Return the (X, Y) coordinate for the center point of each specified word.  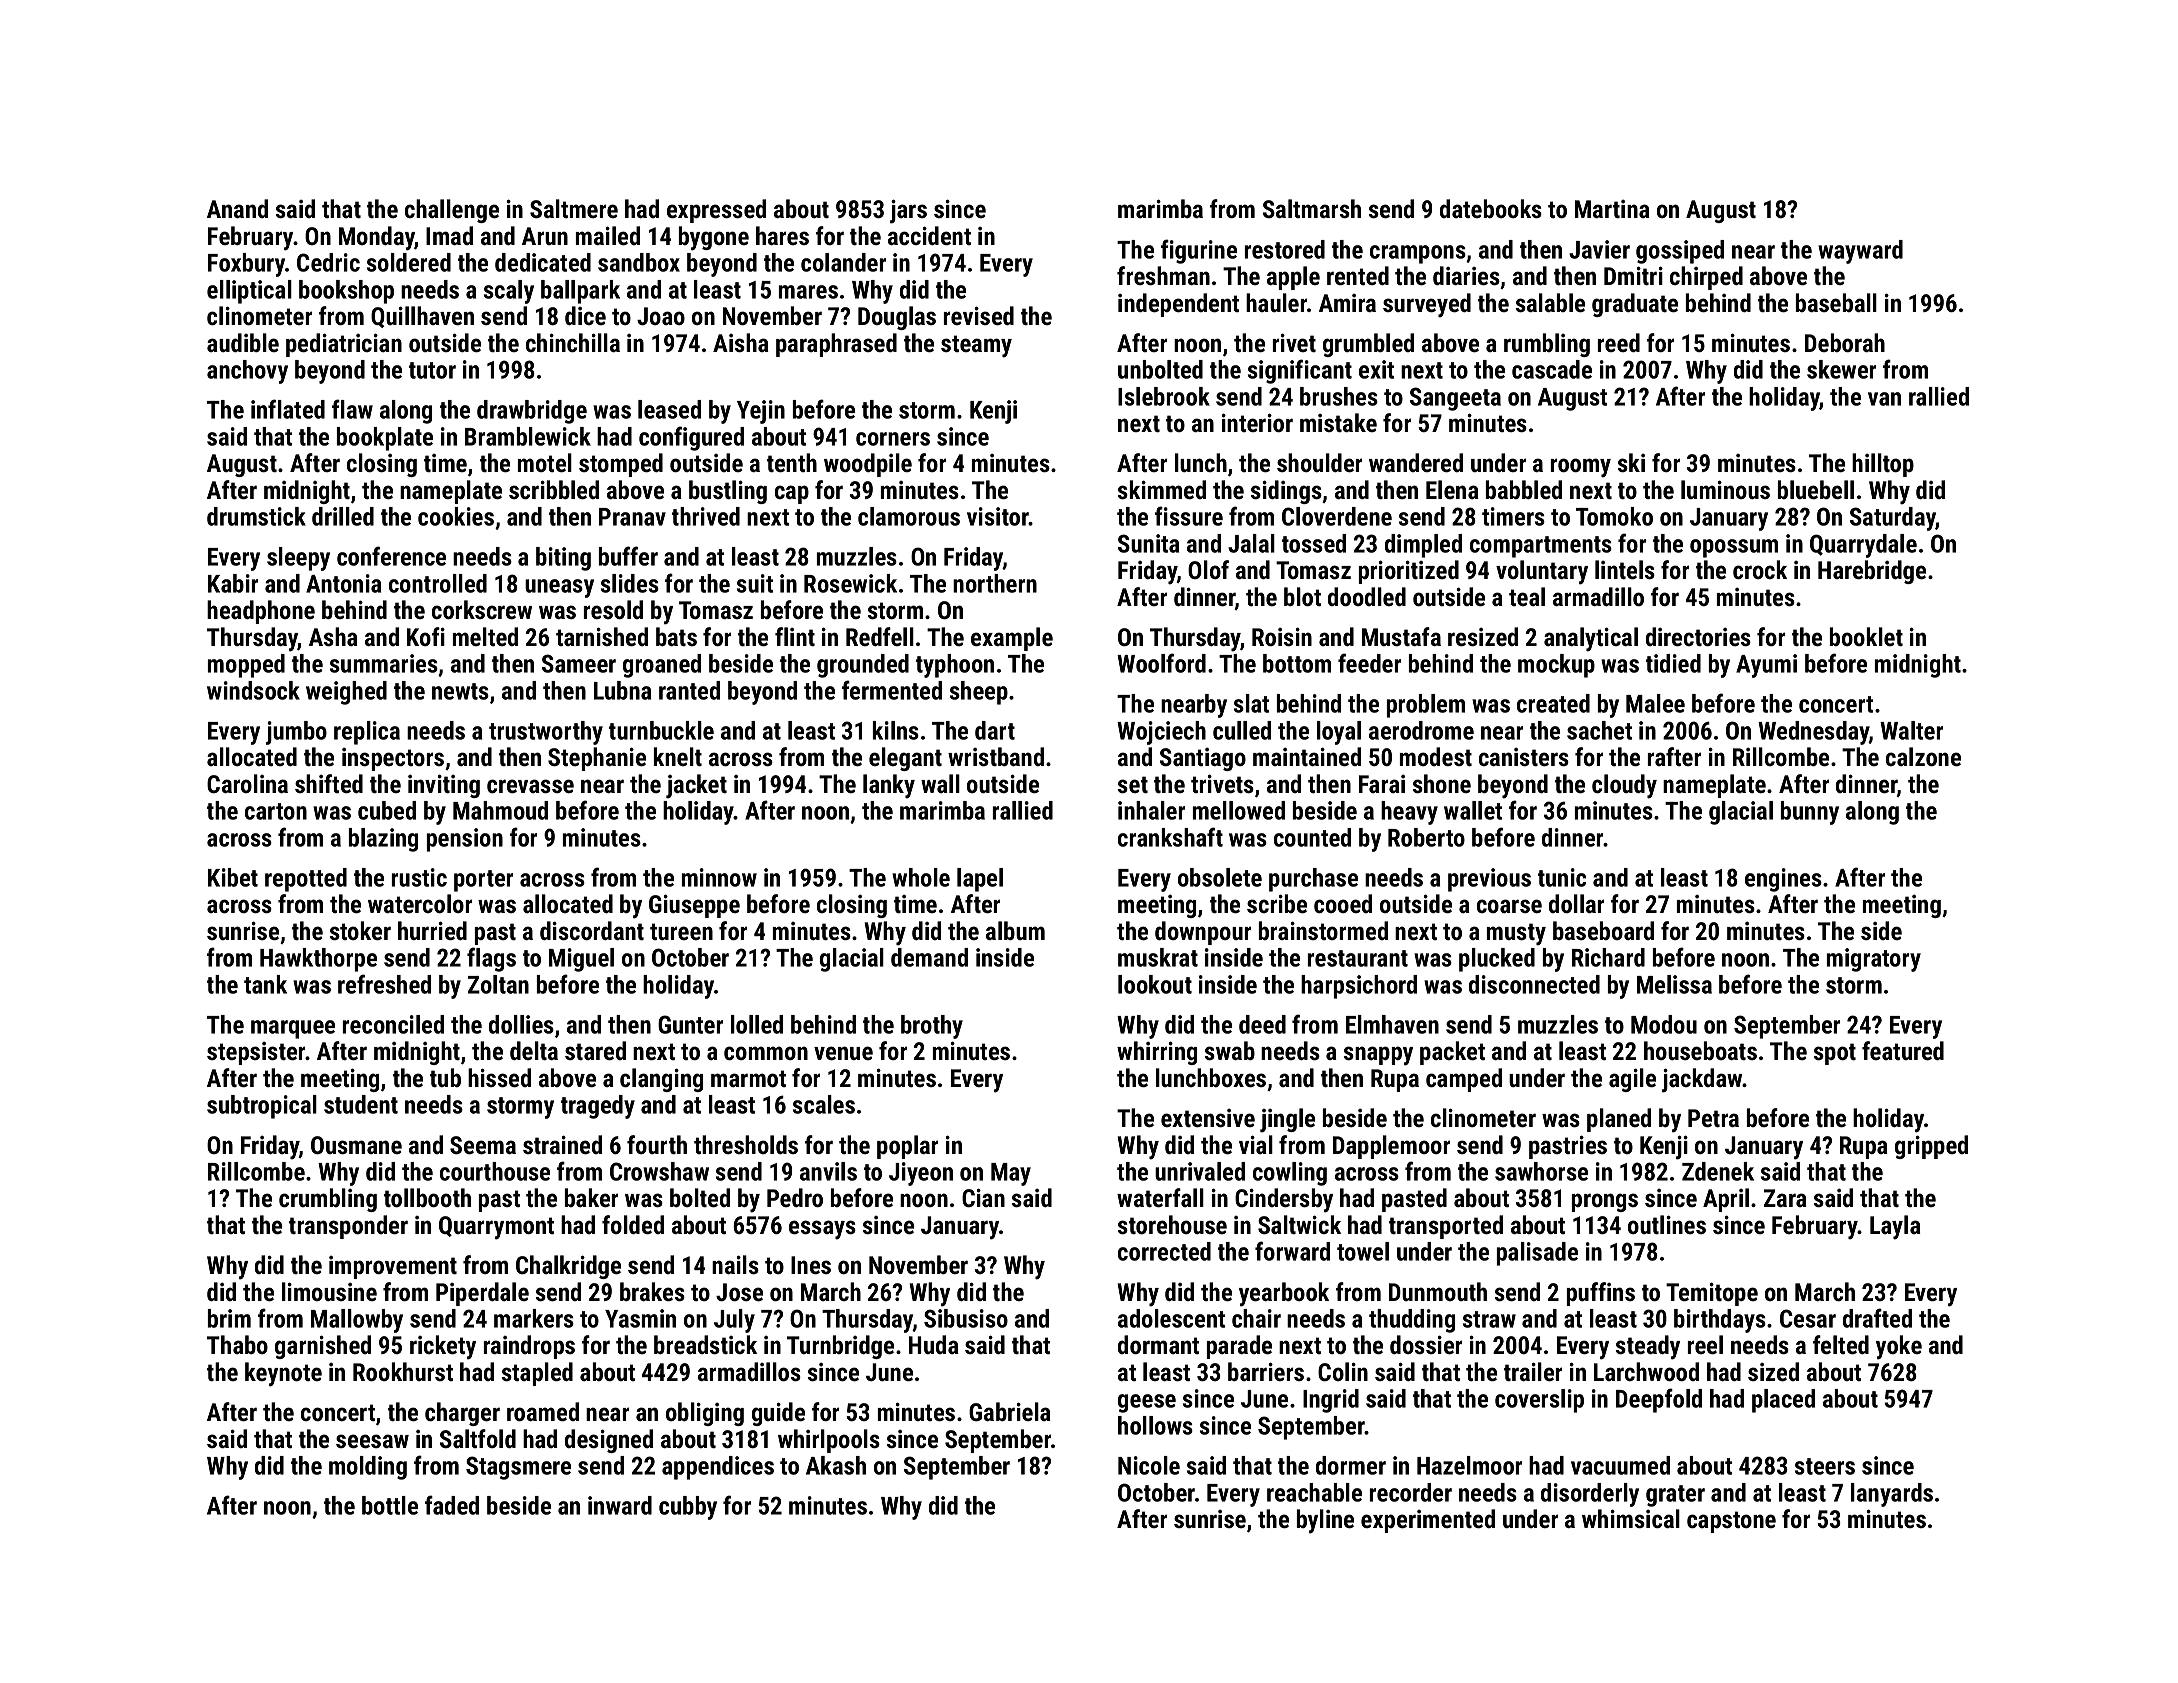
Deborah (1845, 342)
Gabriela (1010, 1411)
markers (534, 1318)
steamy (976, 346)
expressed (716, 211)
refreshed (384, 984)
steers (1825, 1466)
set (1133, 784)
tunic (1562, 877)
